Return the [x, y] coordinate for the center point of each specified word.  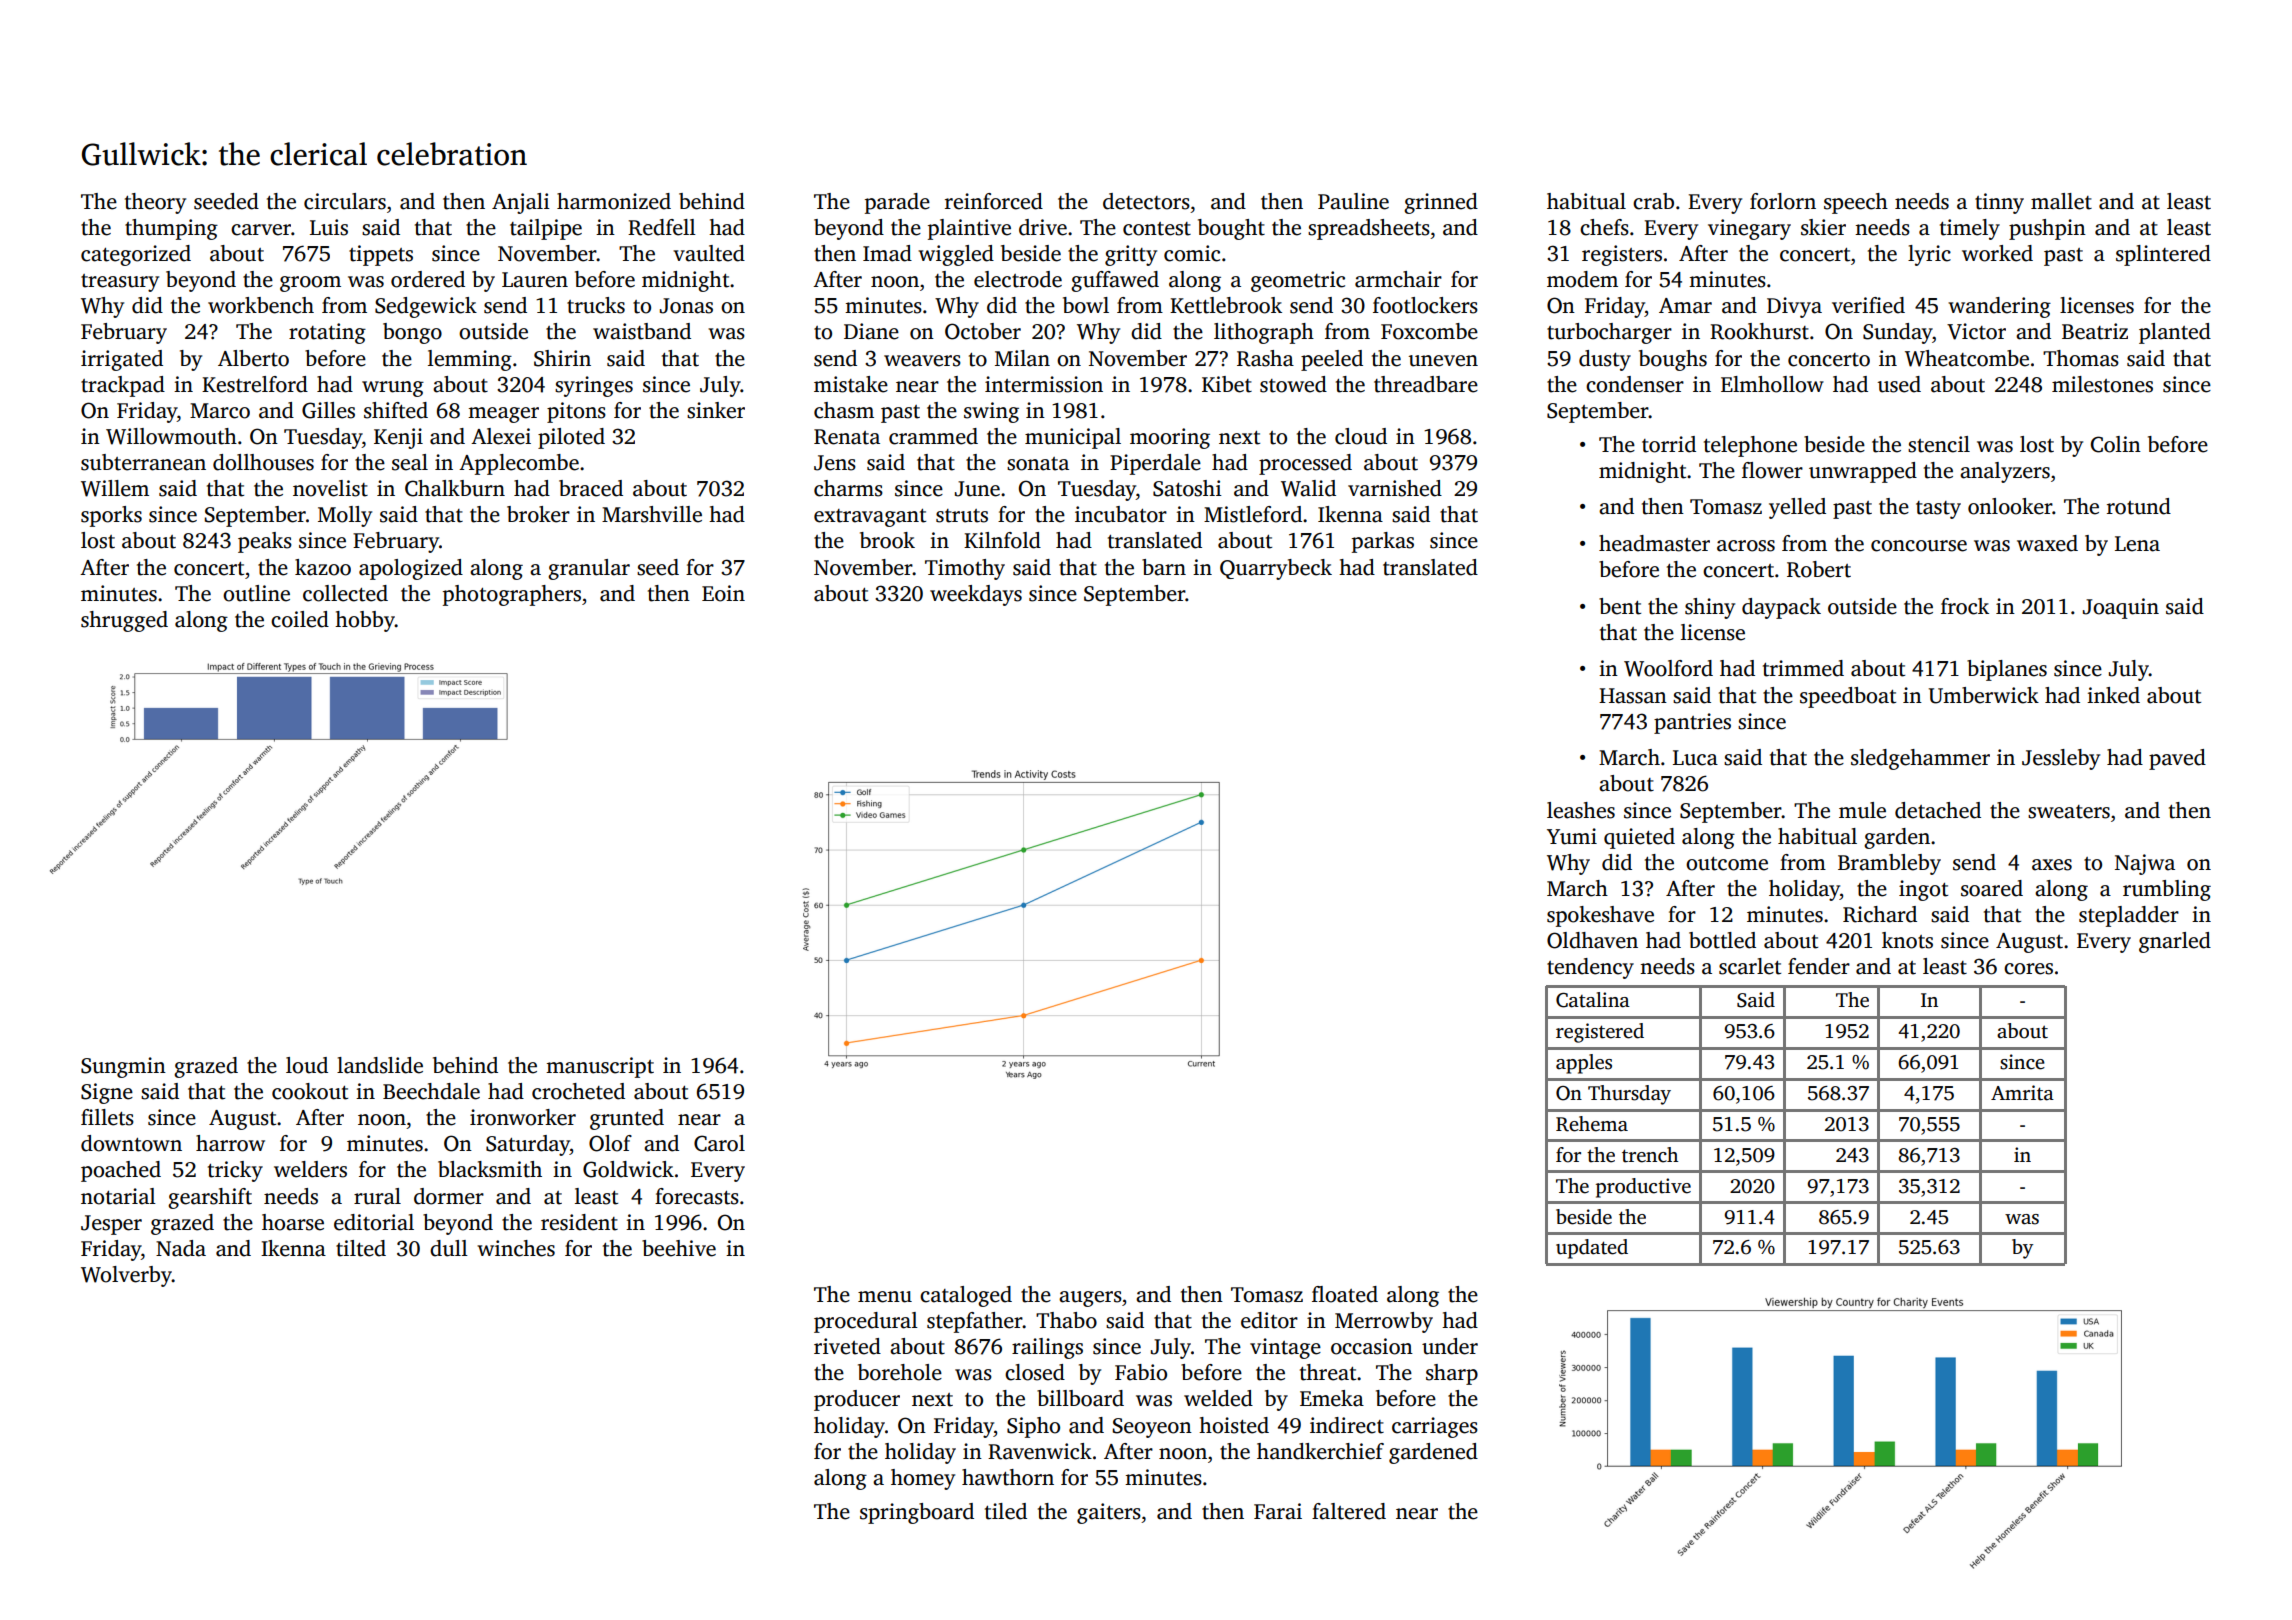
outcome [1727, 864]
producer [857, 1400]
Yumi [1572, 836]
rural [377, 1196]
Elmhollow [1772, 384]
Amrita [2022, 1093]
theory [155, 203]
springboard [917, 1513]
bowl [1086, 305]
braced [591, 488]
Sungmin [123, 1067]
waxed [2047, 543]
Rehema [1592, 1124]
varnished [1395, 488]
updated [1592, 1249]
